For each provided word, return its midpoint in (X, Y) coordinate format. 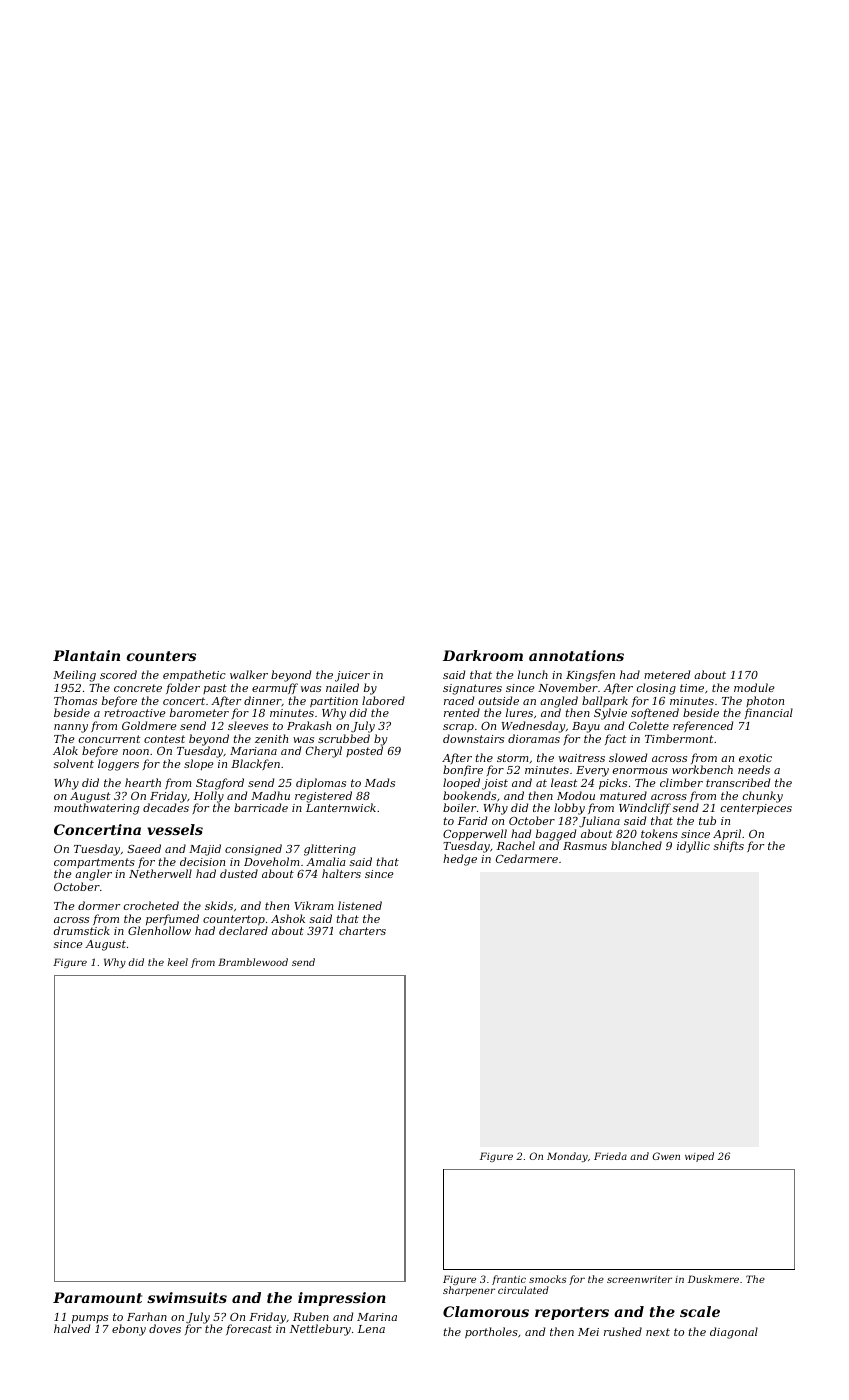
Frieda (610, 1156)
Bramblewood (253, 962)
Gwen (666, 1156)
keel (178, 962)
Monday (567, 1157)
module (754, 687)
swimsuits (187, 1297)
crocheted (151, 905)
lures (519, 712)
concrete (138, 688)
